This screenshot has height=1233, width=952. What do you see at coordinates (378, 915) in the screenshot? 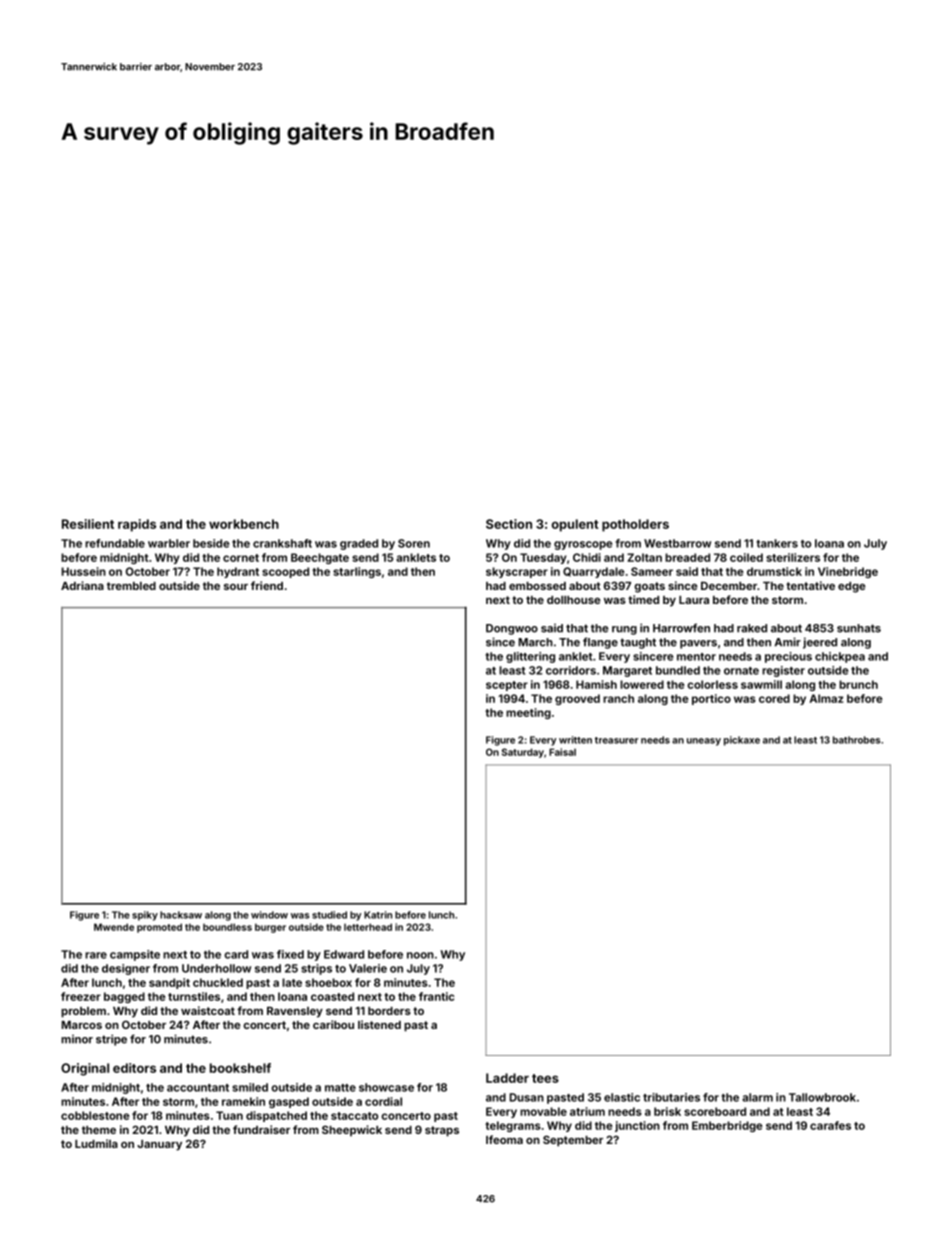
I see `Katrin` at bounding box center [378, 915].
